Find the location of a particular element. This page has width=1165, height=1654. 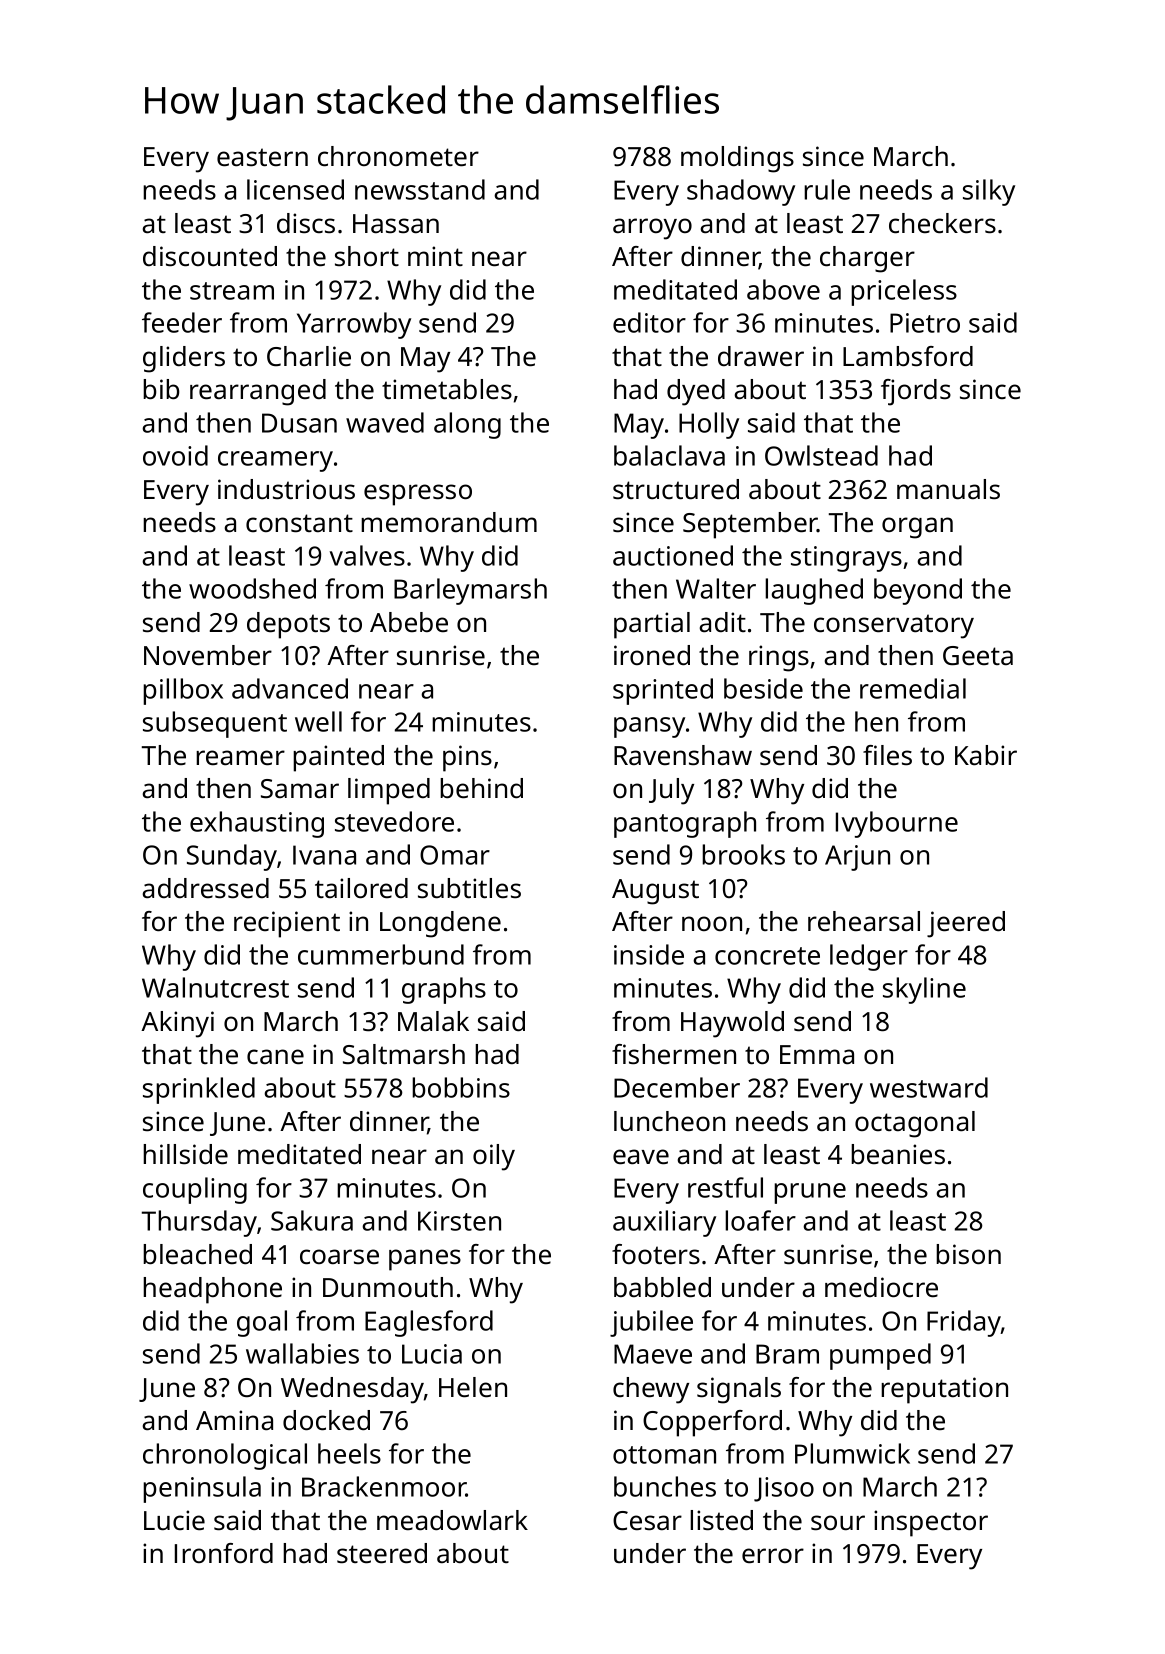

silky is located at coordinates (989, 192).
